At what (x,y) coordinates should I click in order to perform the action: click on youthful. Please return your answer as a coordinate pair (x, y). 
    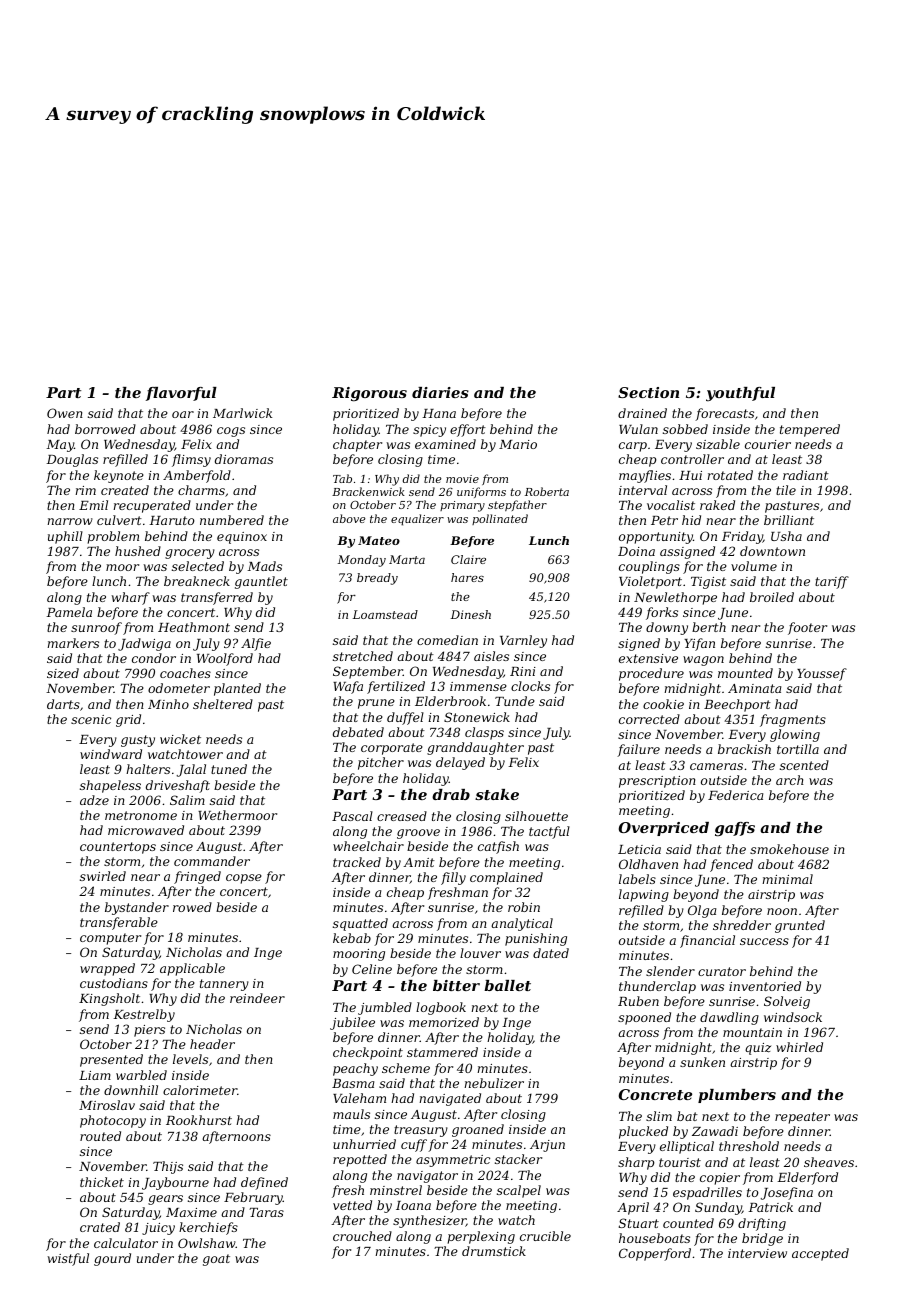
    Looking at the image, I should click on (740, 394).
